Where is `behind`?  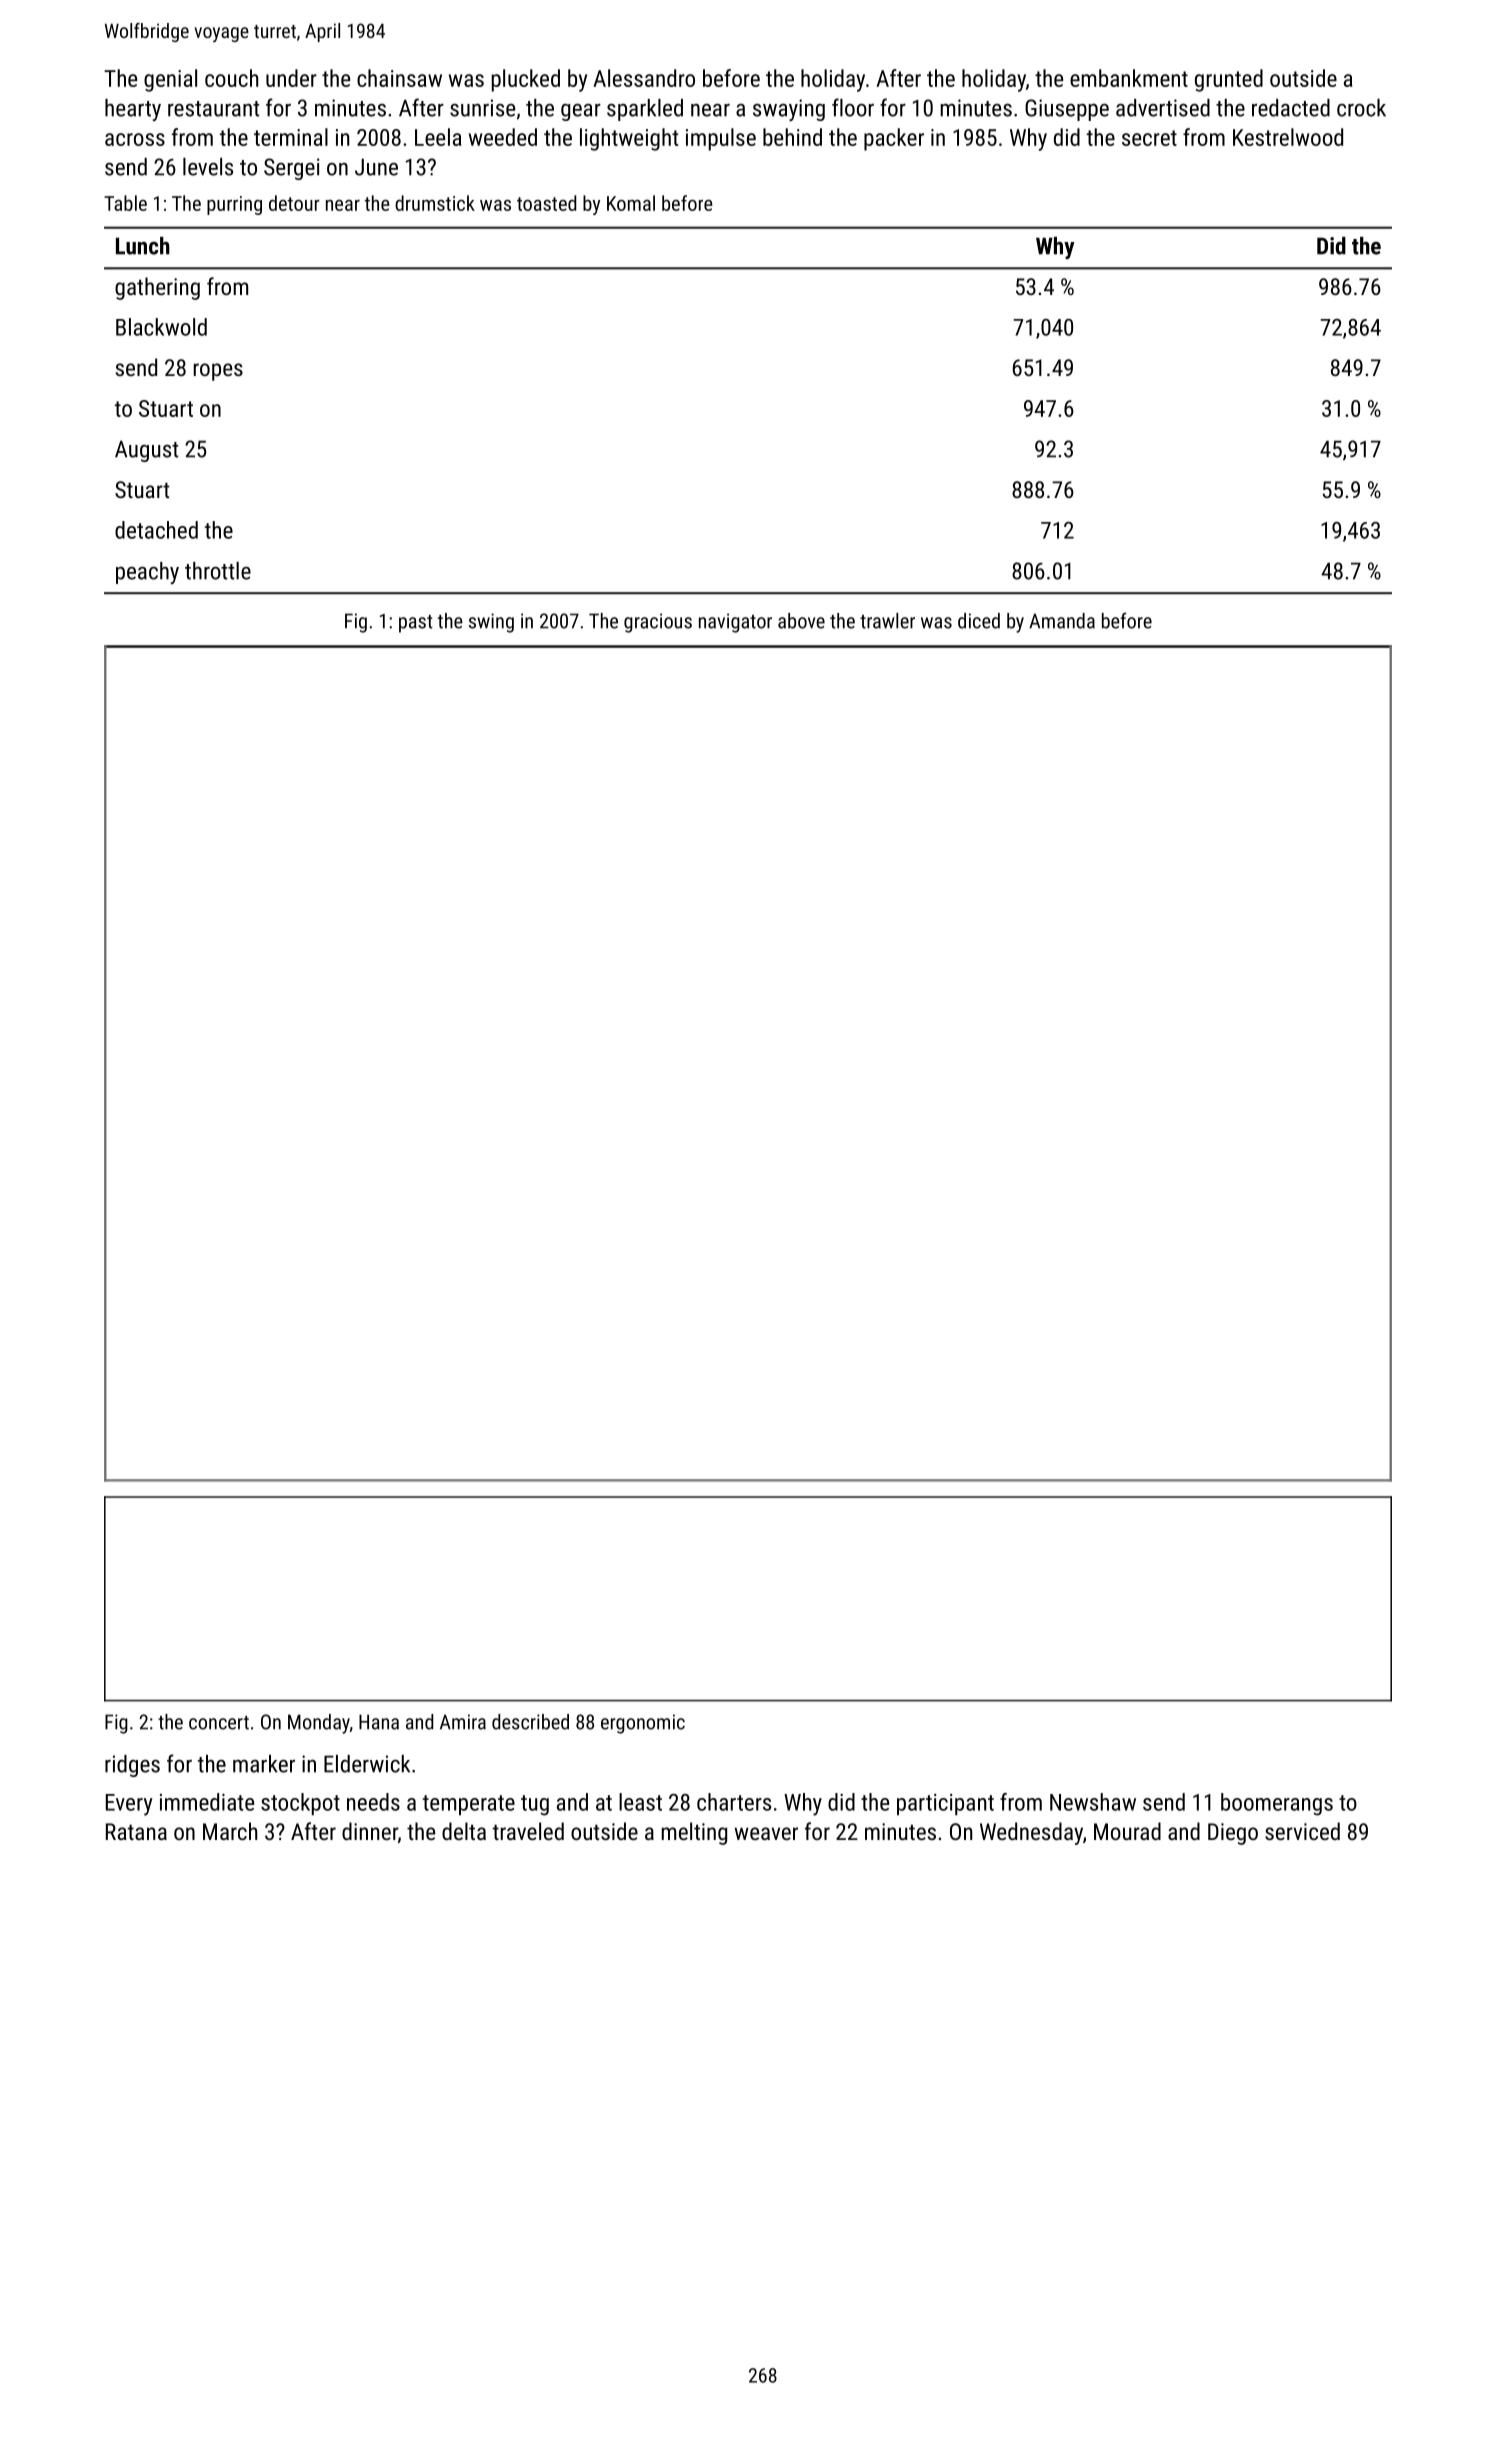
behind is located at coordinates (792, 137).
